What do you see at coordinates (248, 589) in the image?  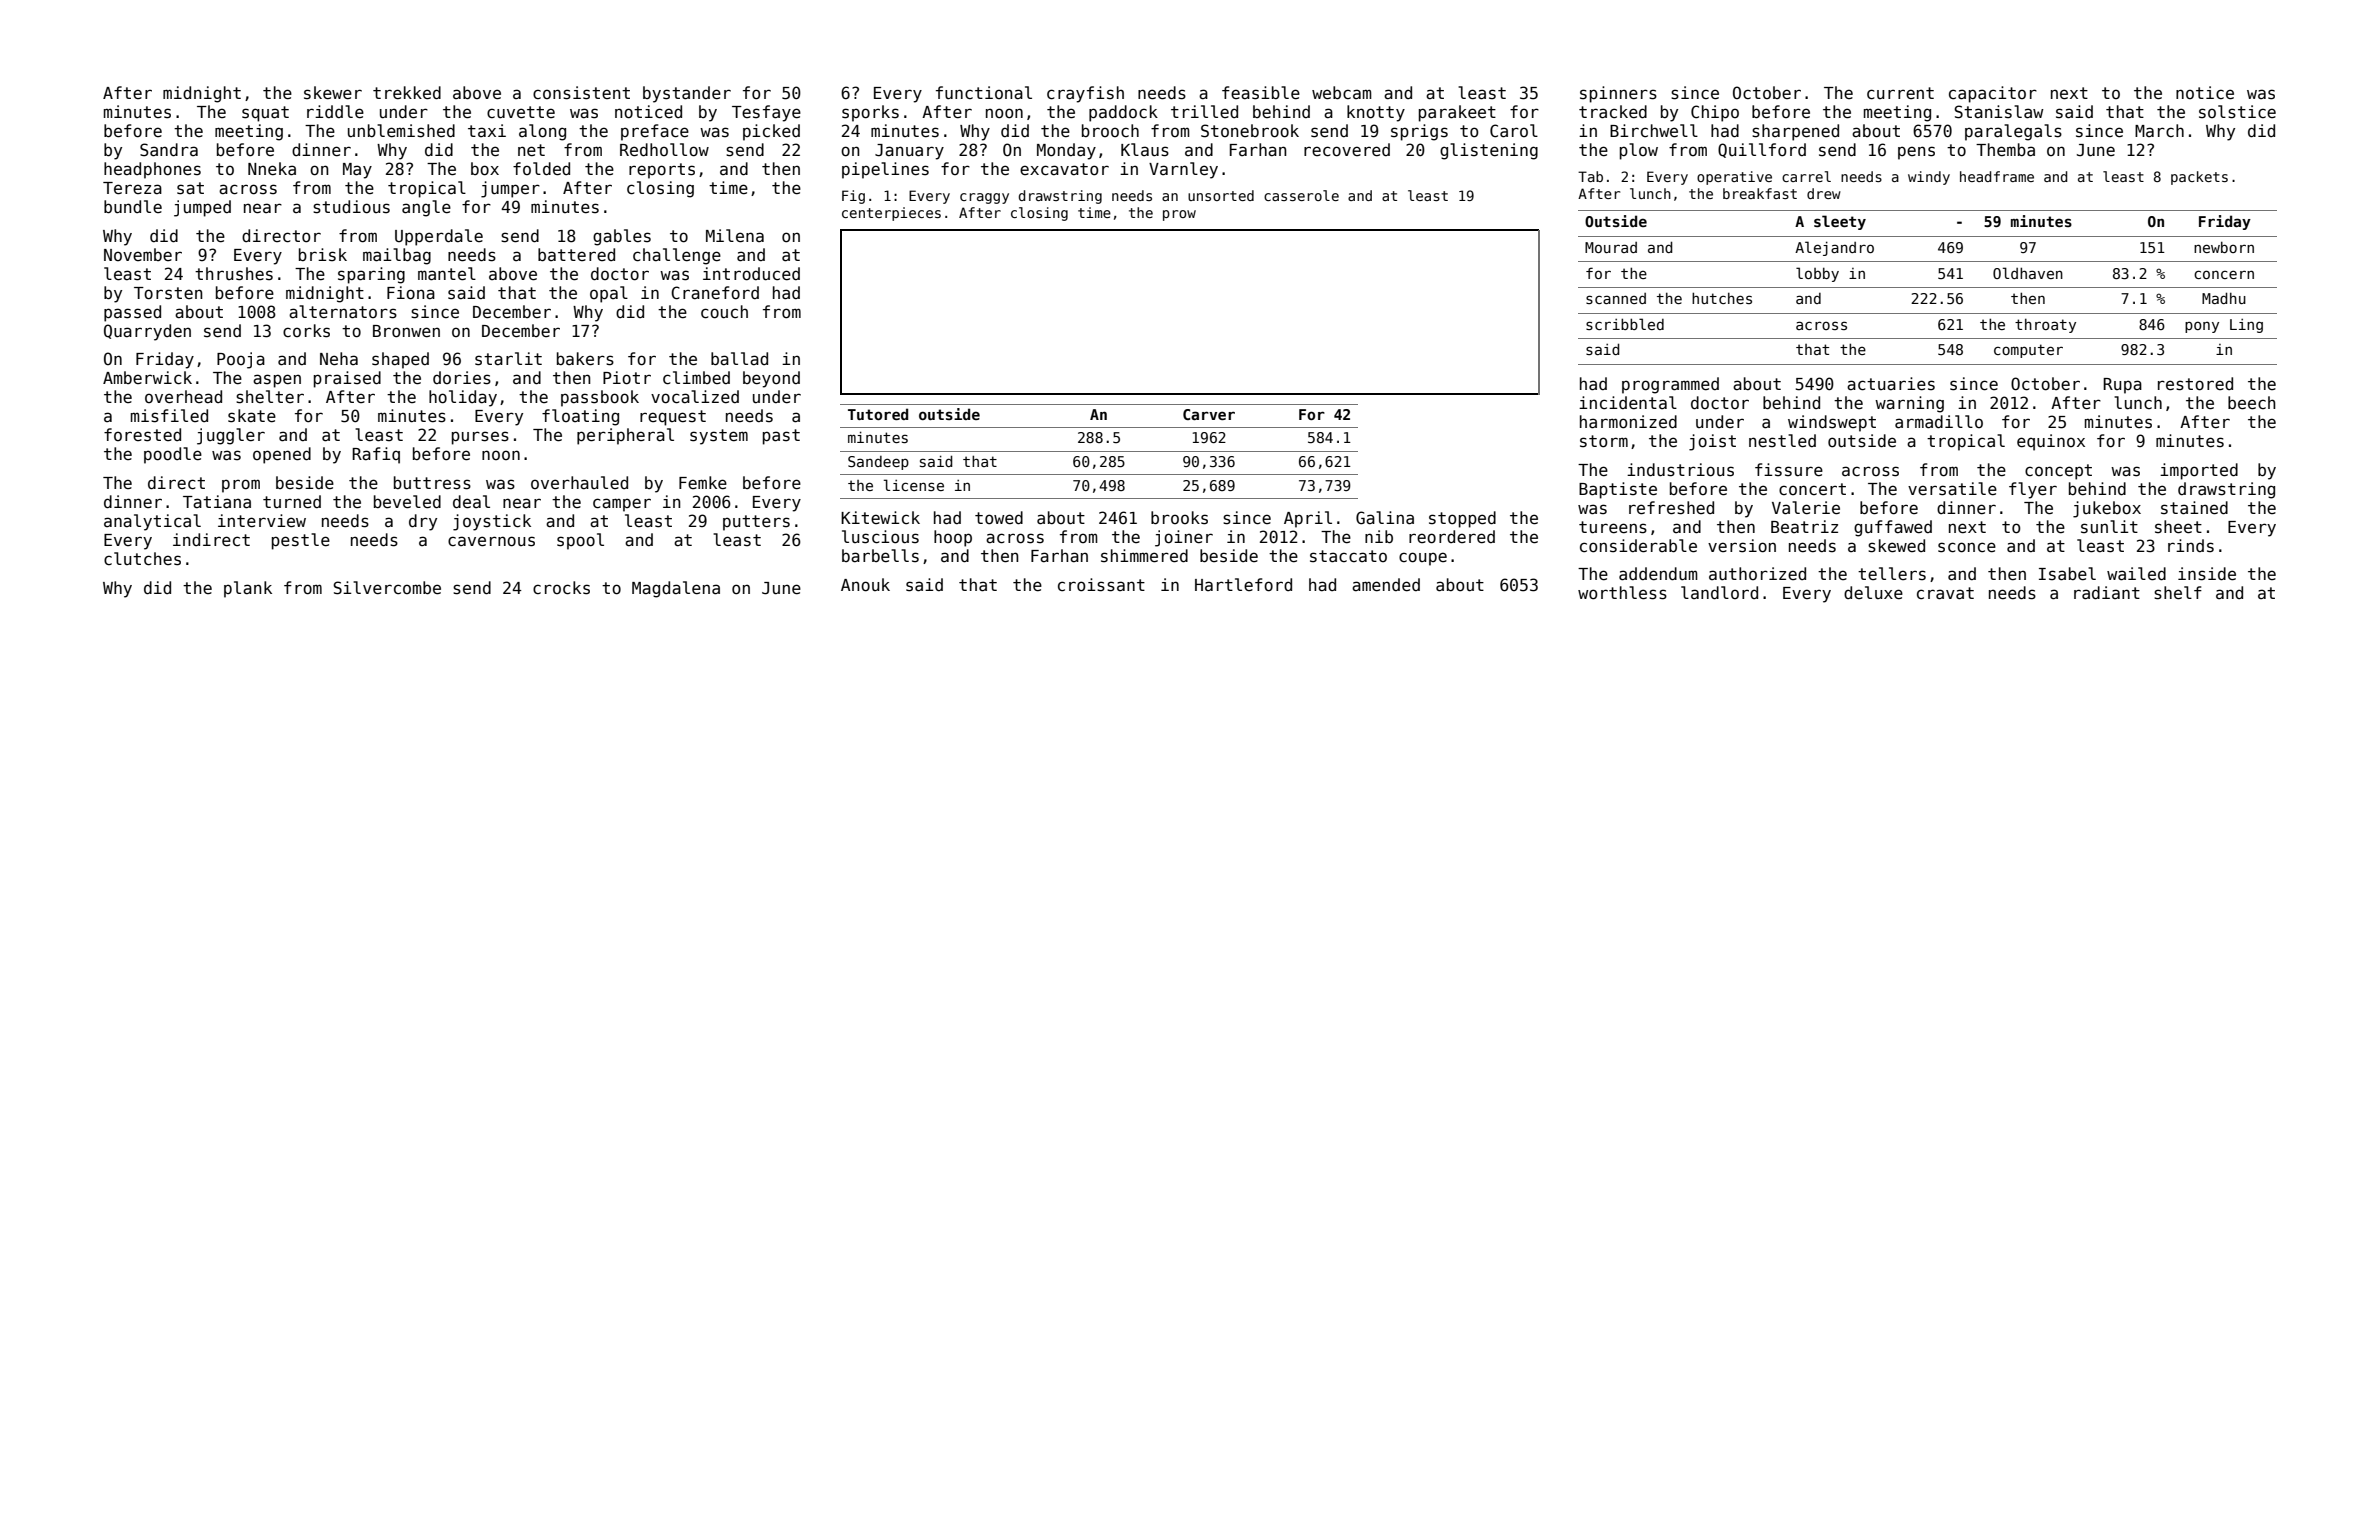 I see `plank` at bounding box center [248, 589].
